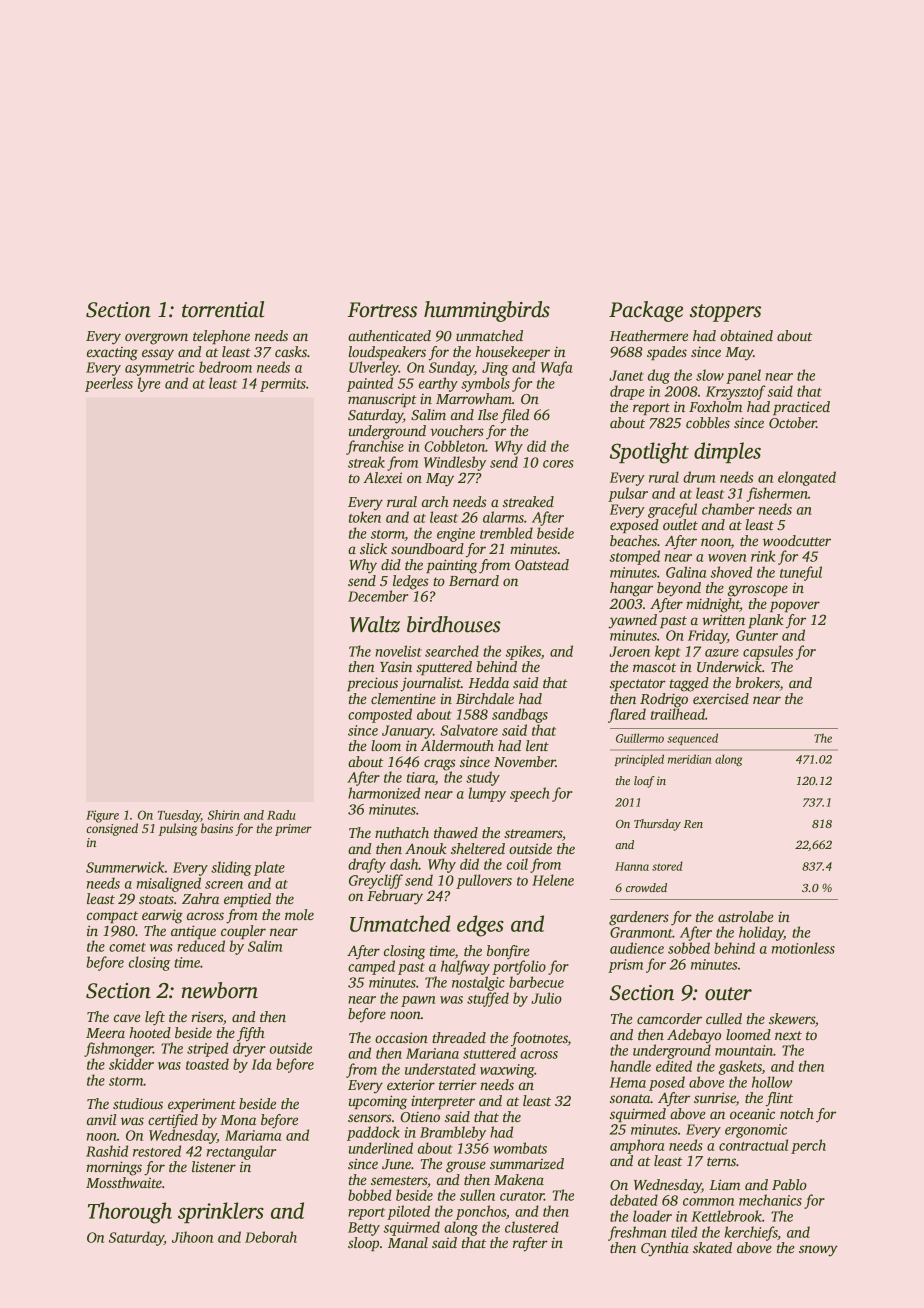 The height and width of the screenshot is (1308, 924). Describe the element at coordinates (792, 1018) in the screenshot. I see `skewers` at that location.
